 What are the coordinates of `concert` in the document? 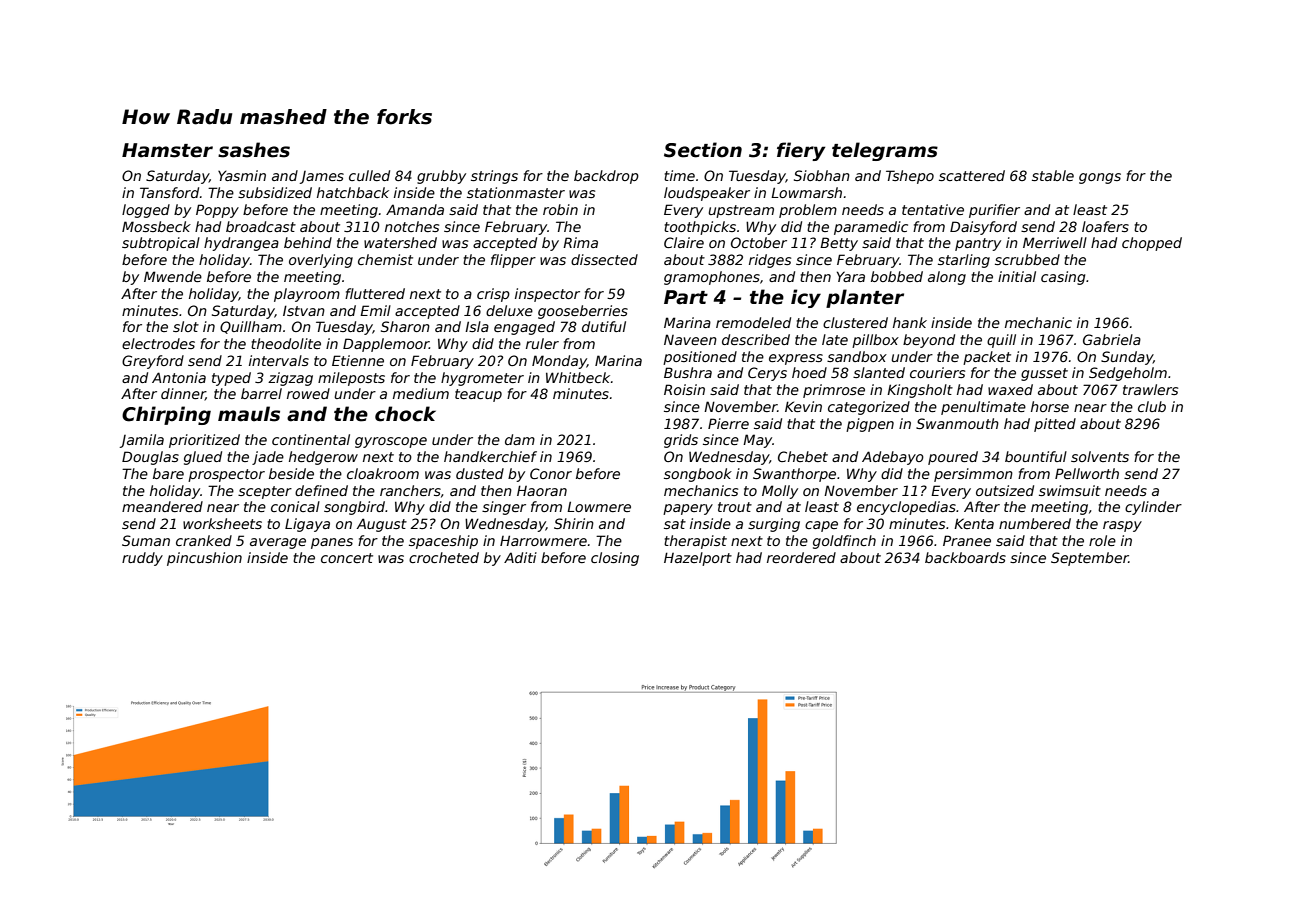 It's located at (347, 558).
